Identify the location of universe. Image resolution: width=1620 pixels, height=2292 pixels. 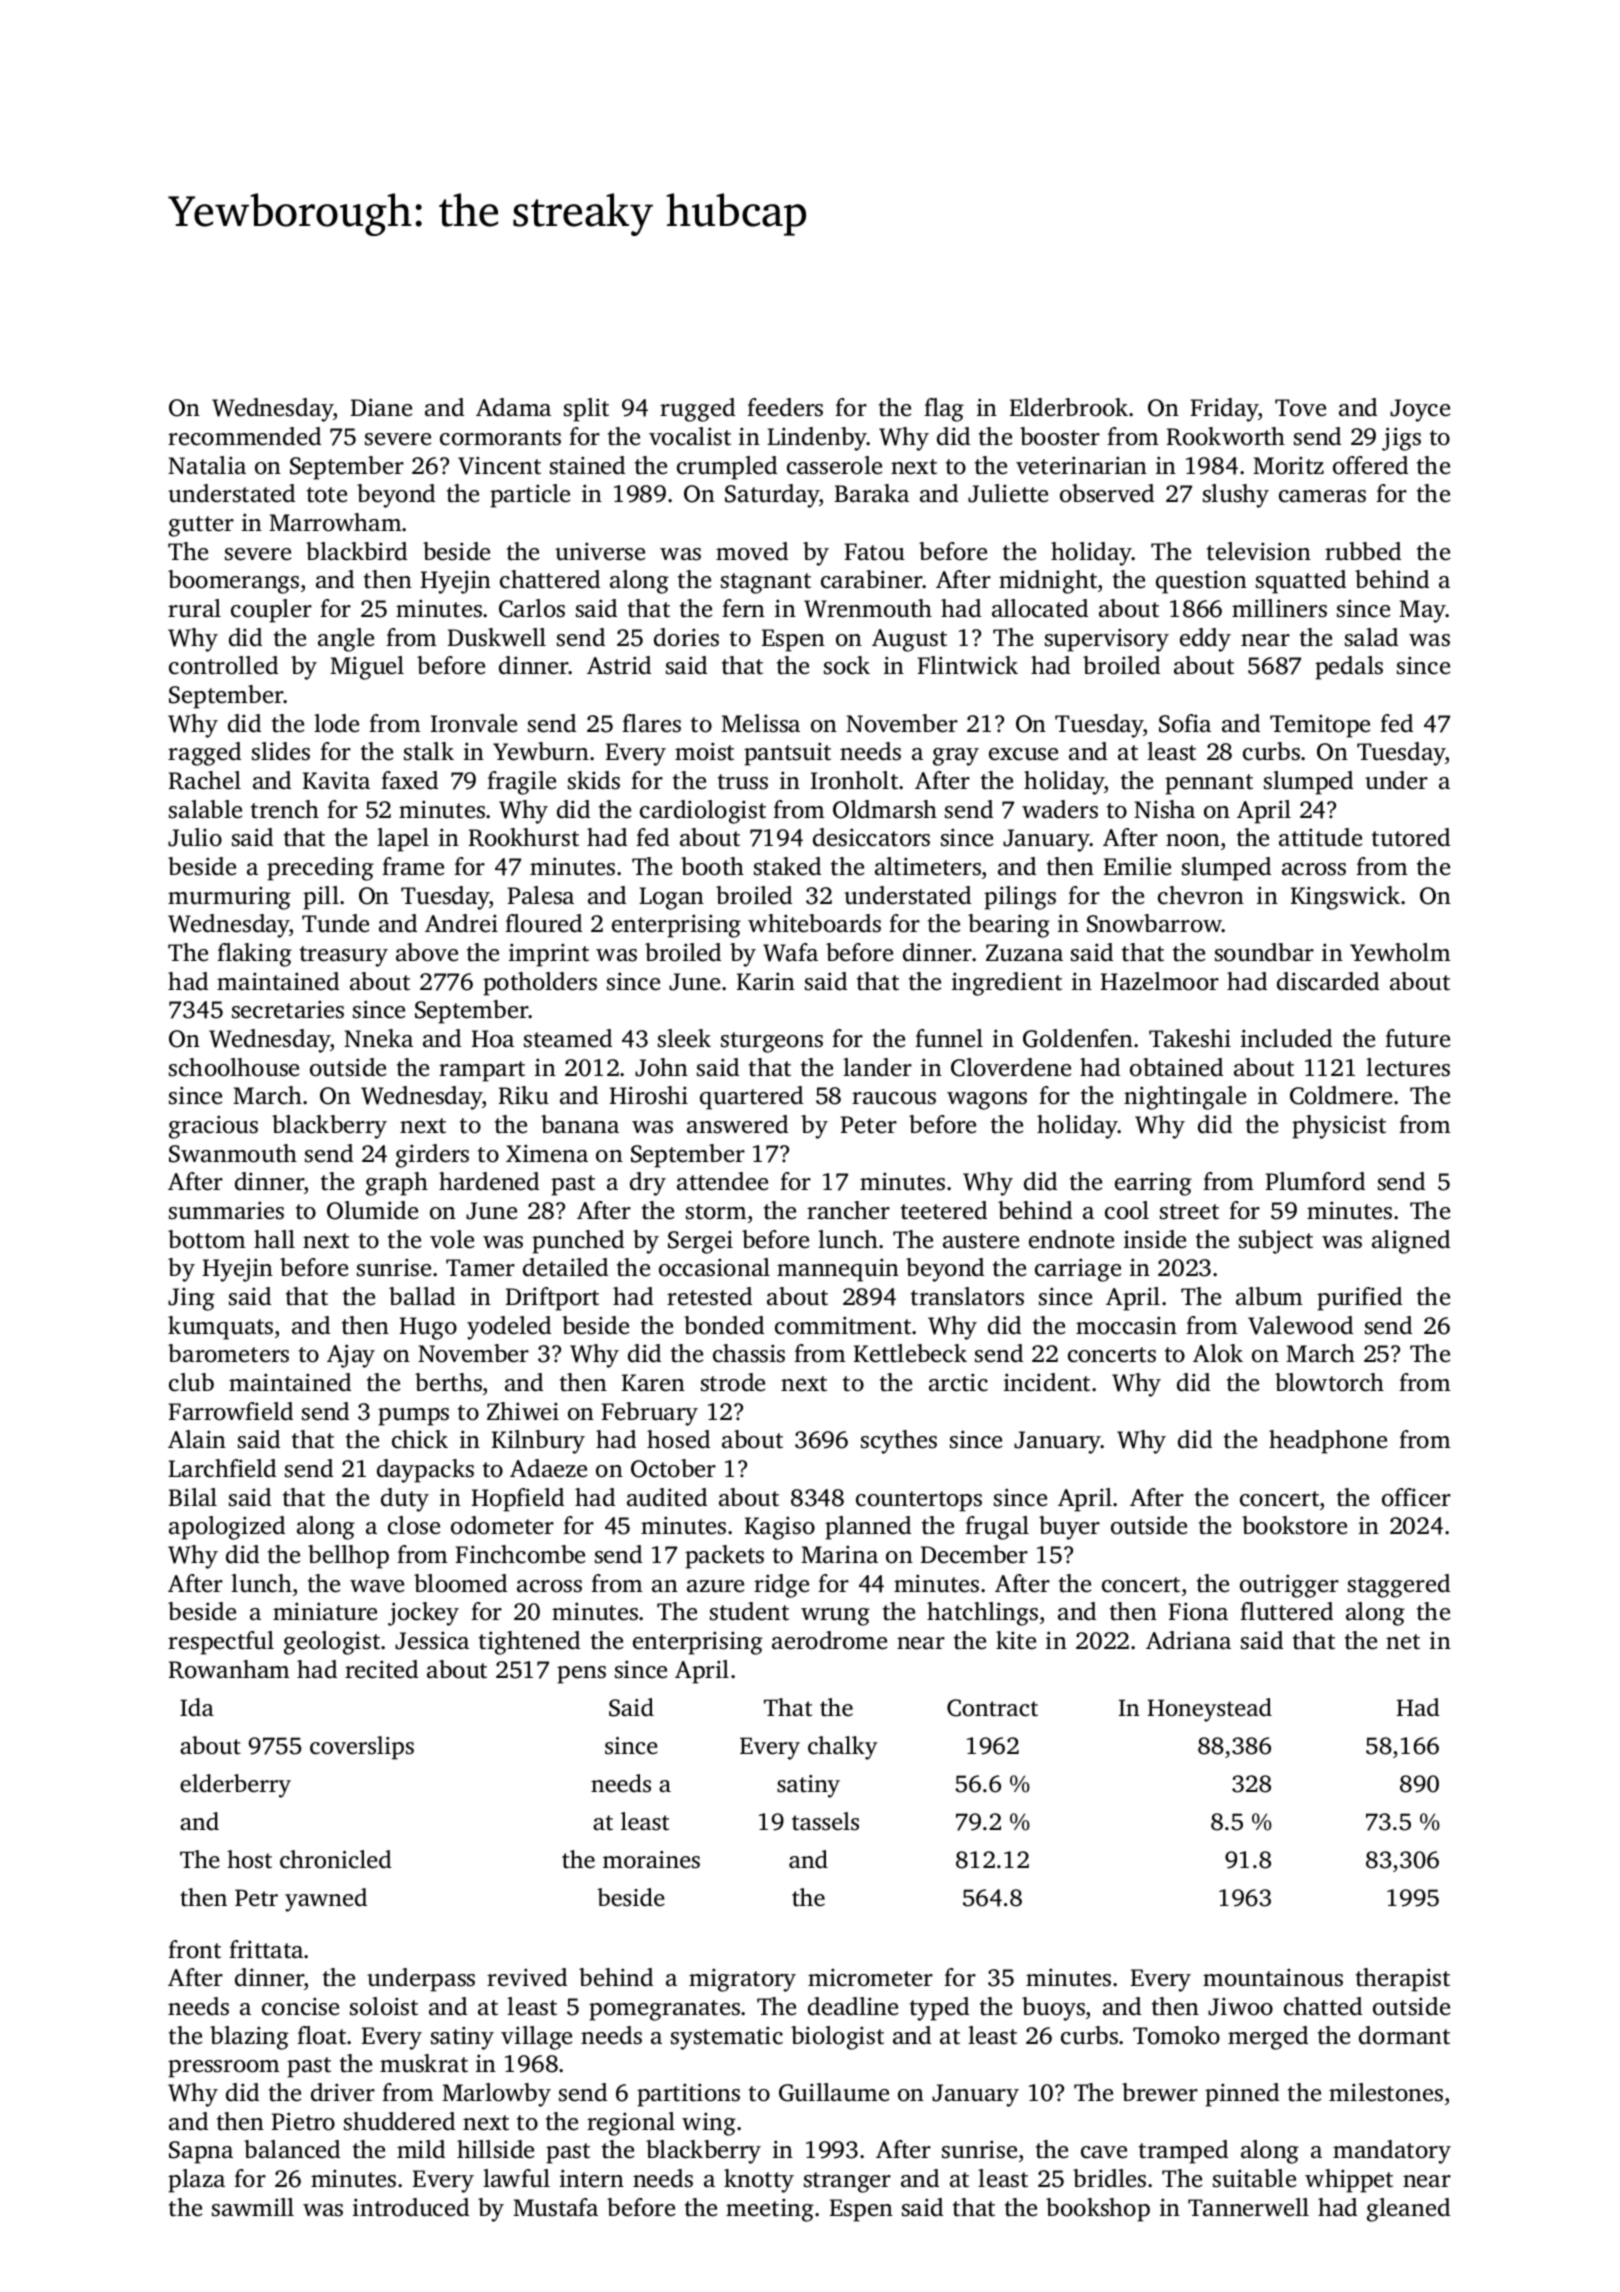
(600, 551).
